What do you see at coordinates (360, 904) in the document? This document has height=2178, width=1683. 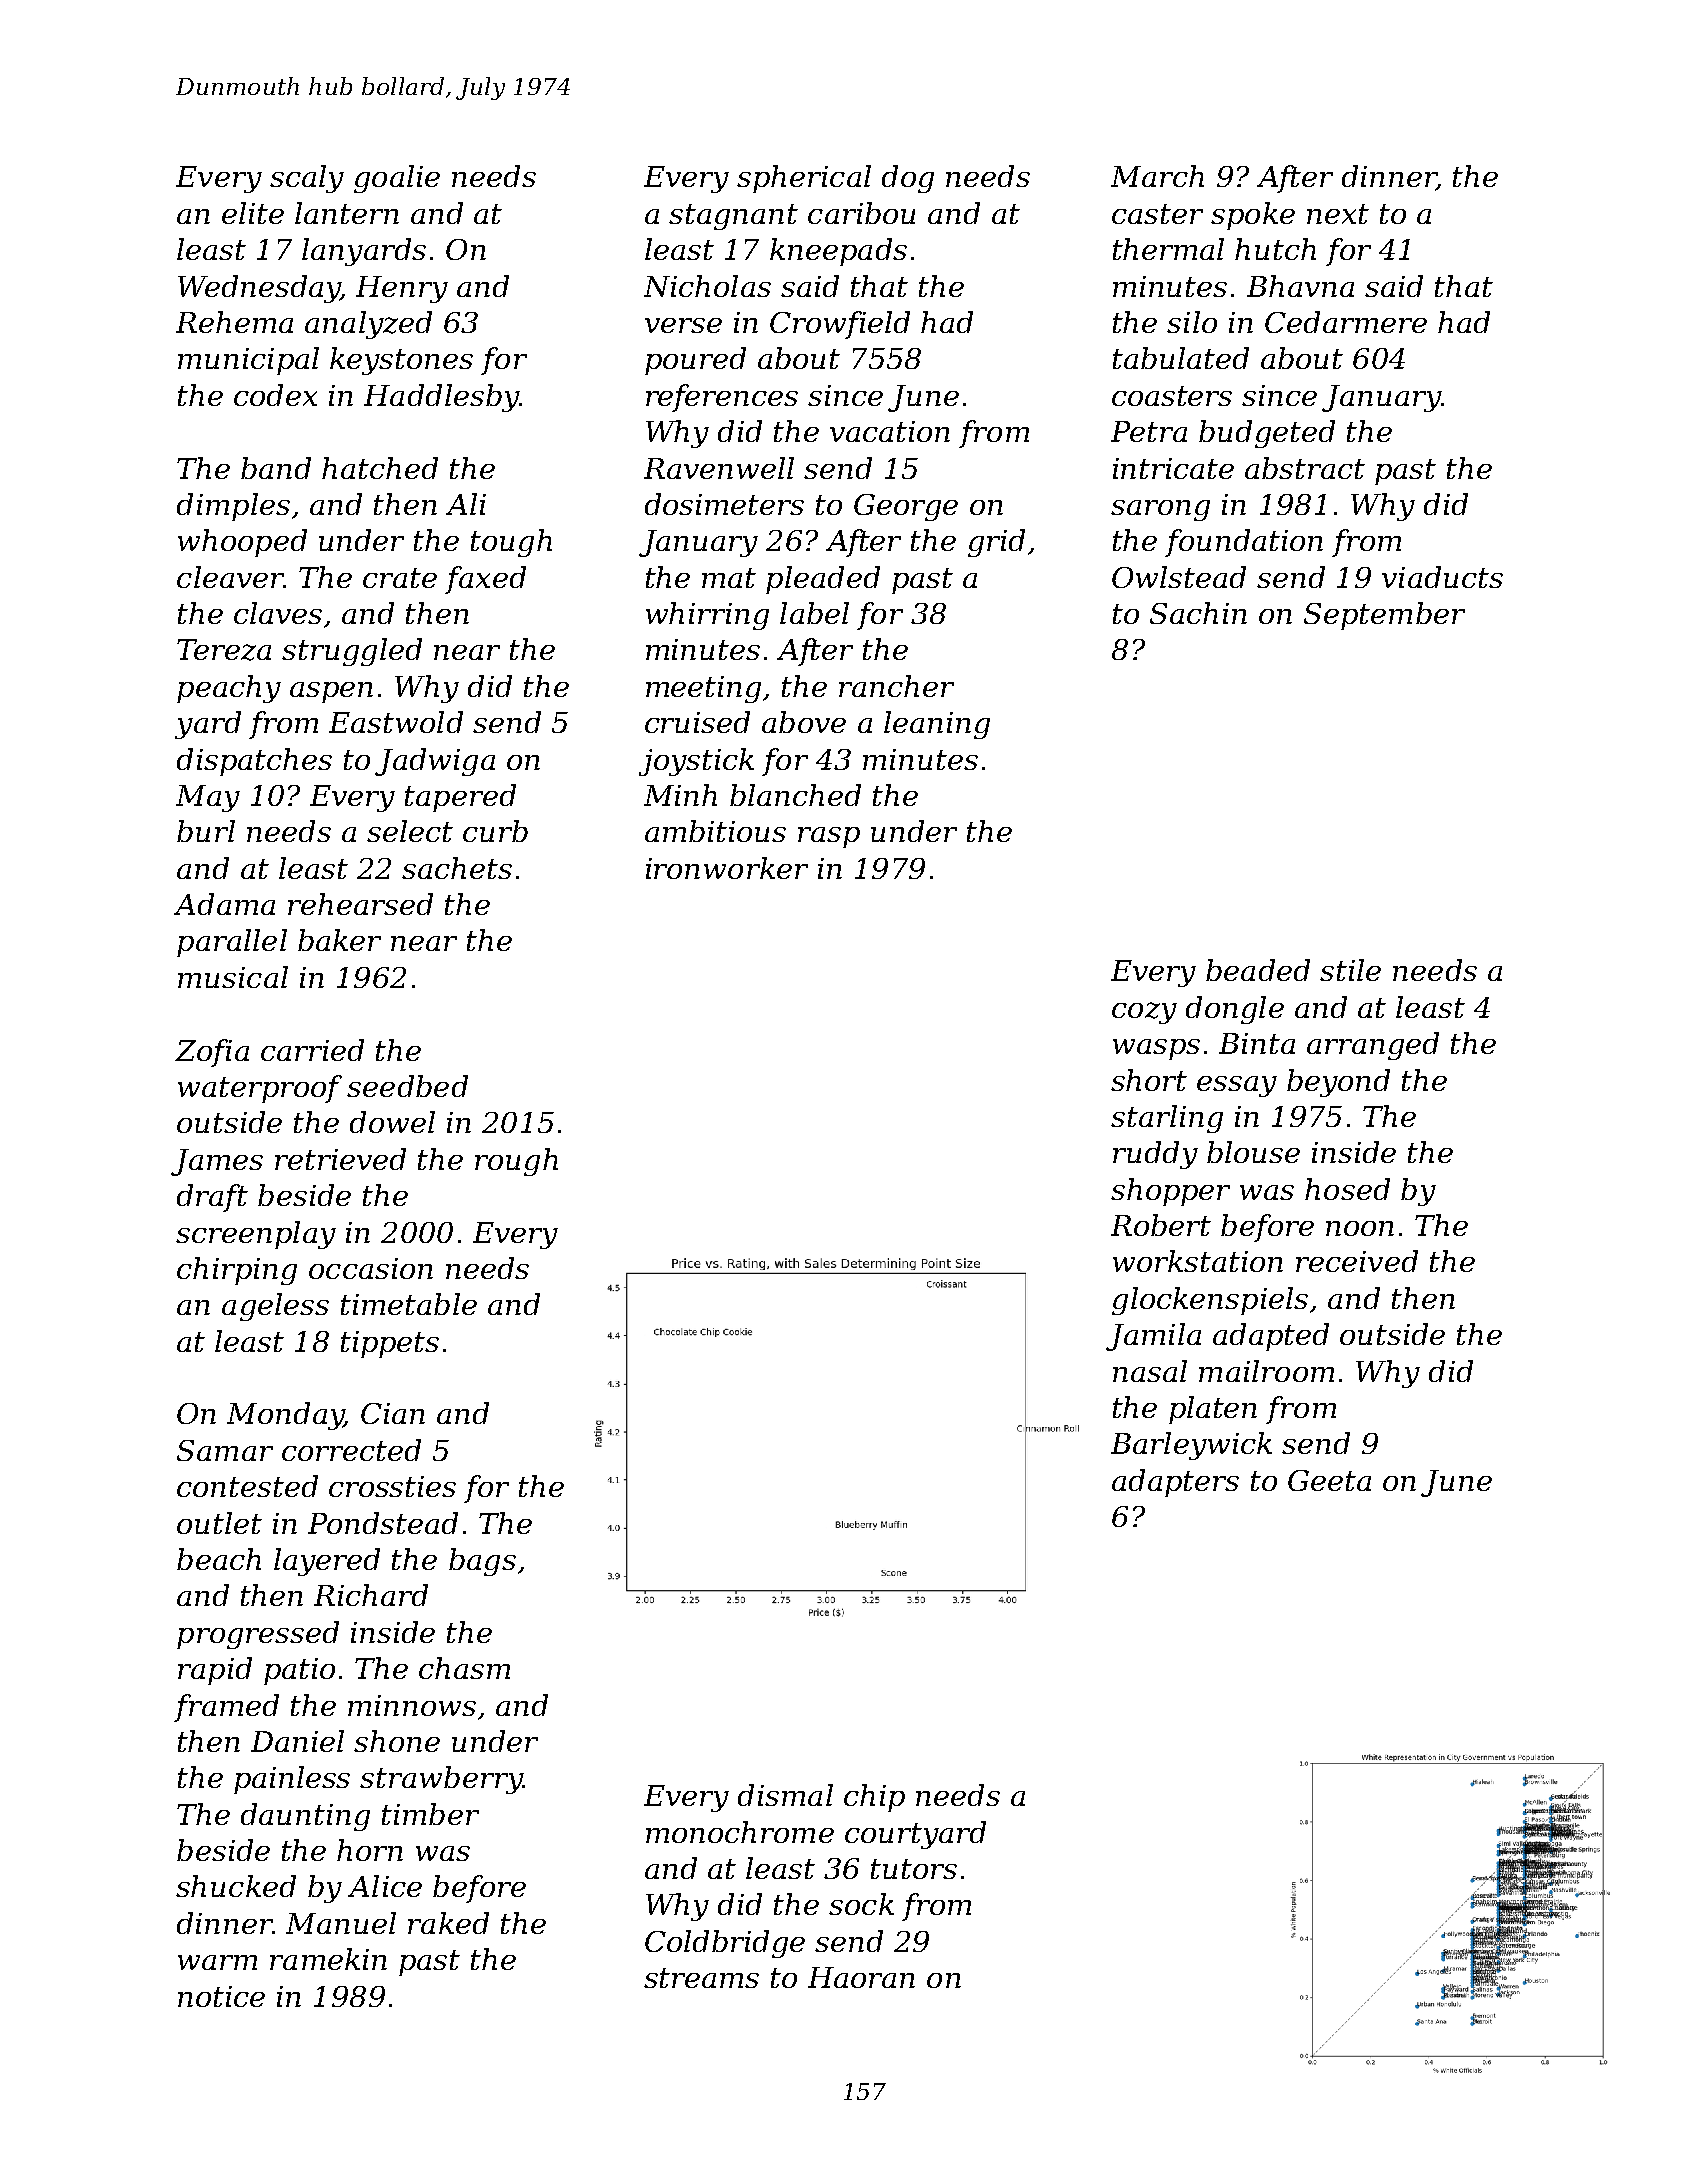 I see `rehearsed` at bounding box center [360, 904].
